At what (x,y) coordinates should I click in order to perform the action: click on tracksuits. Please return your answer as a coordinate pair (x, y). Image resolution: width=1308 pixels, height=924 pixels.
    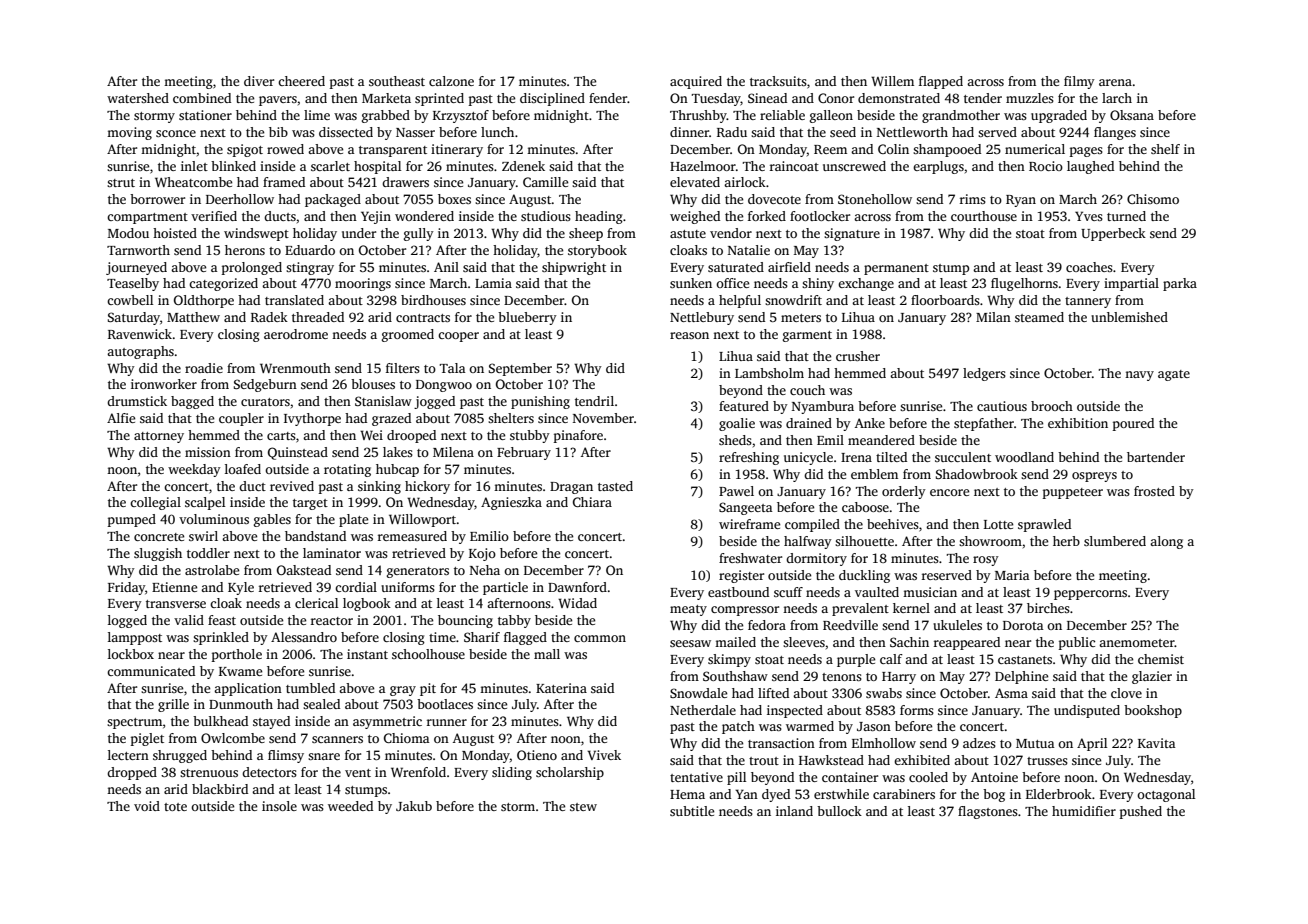
    Looking at the image, I should click on (778, 81).
